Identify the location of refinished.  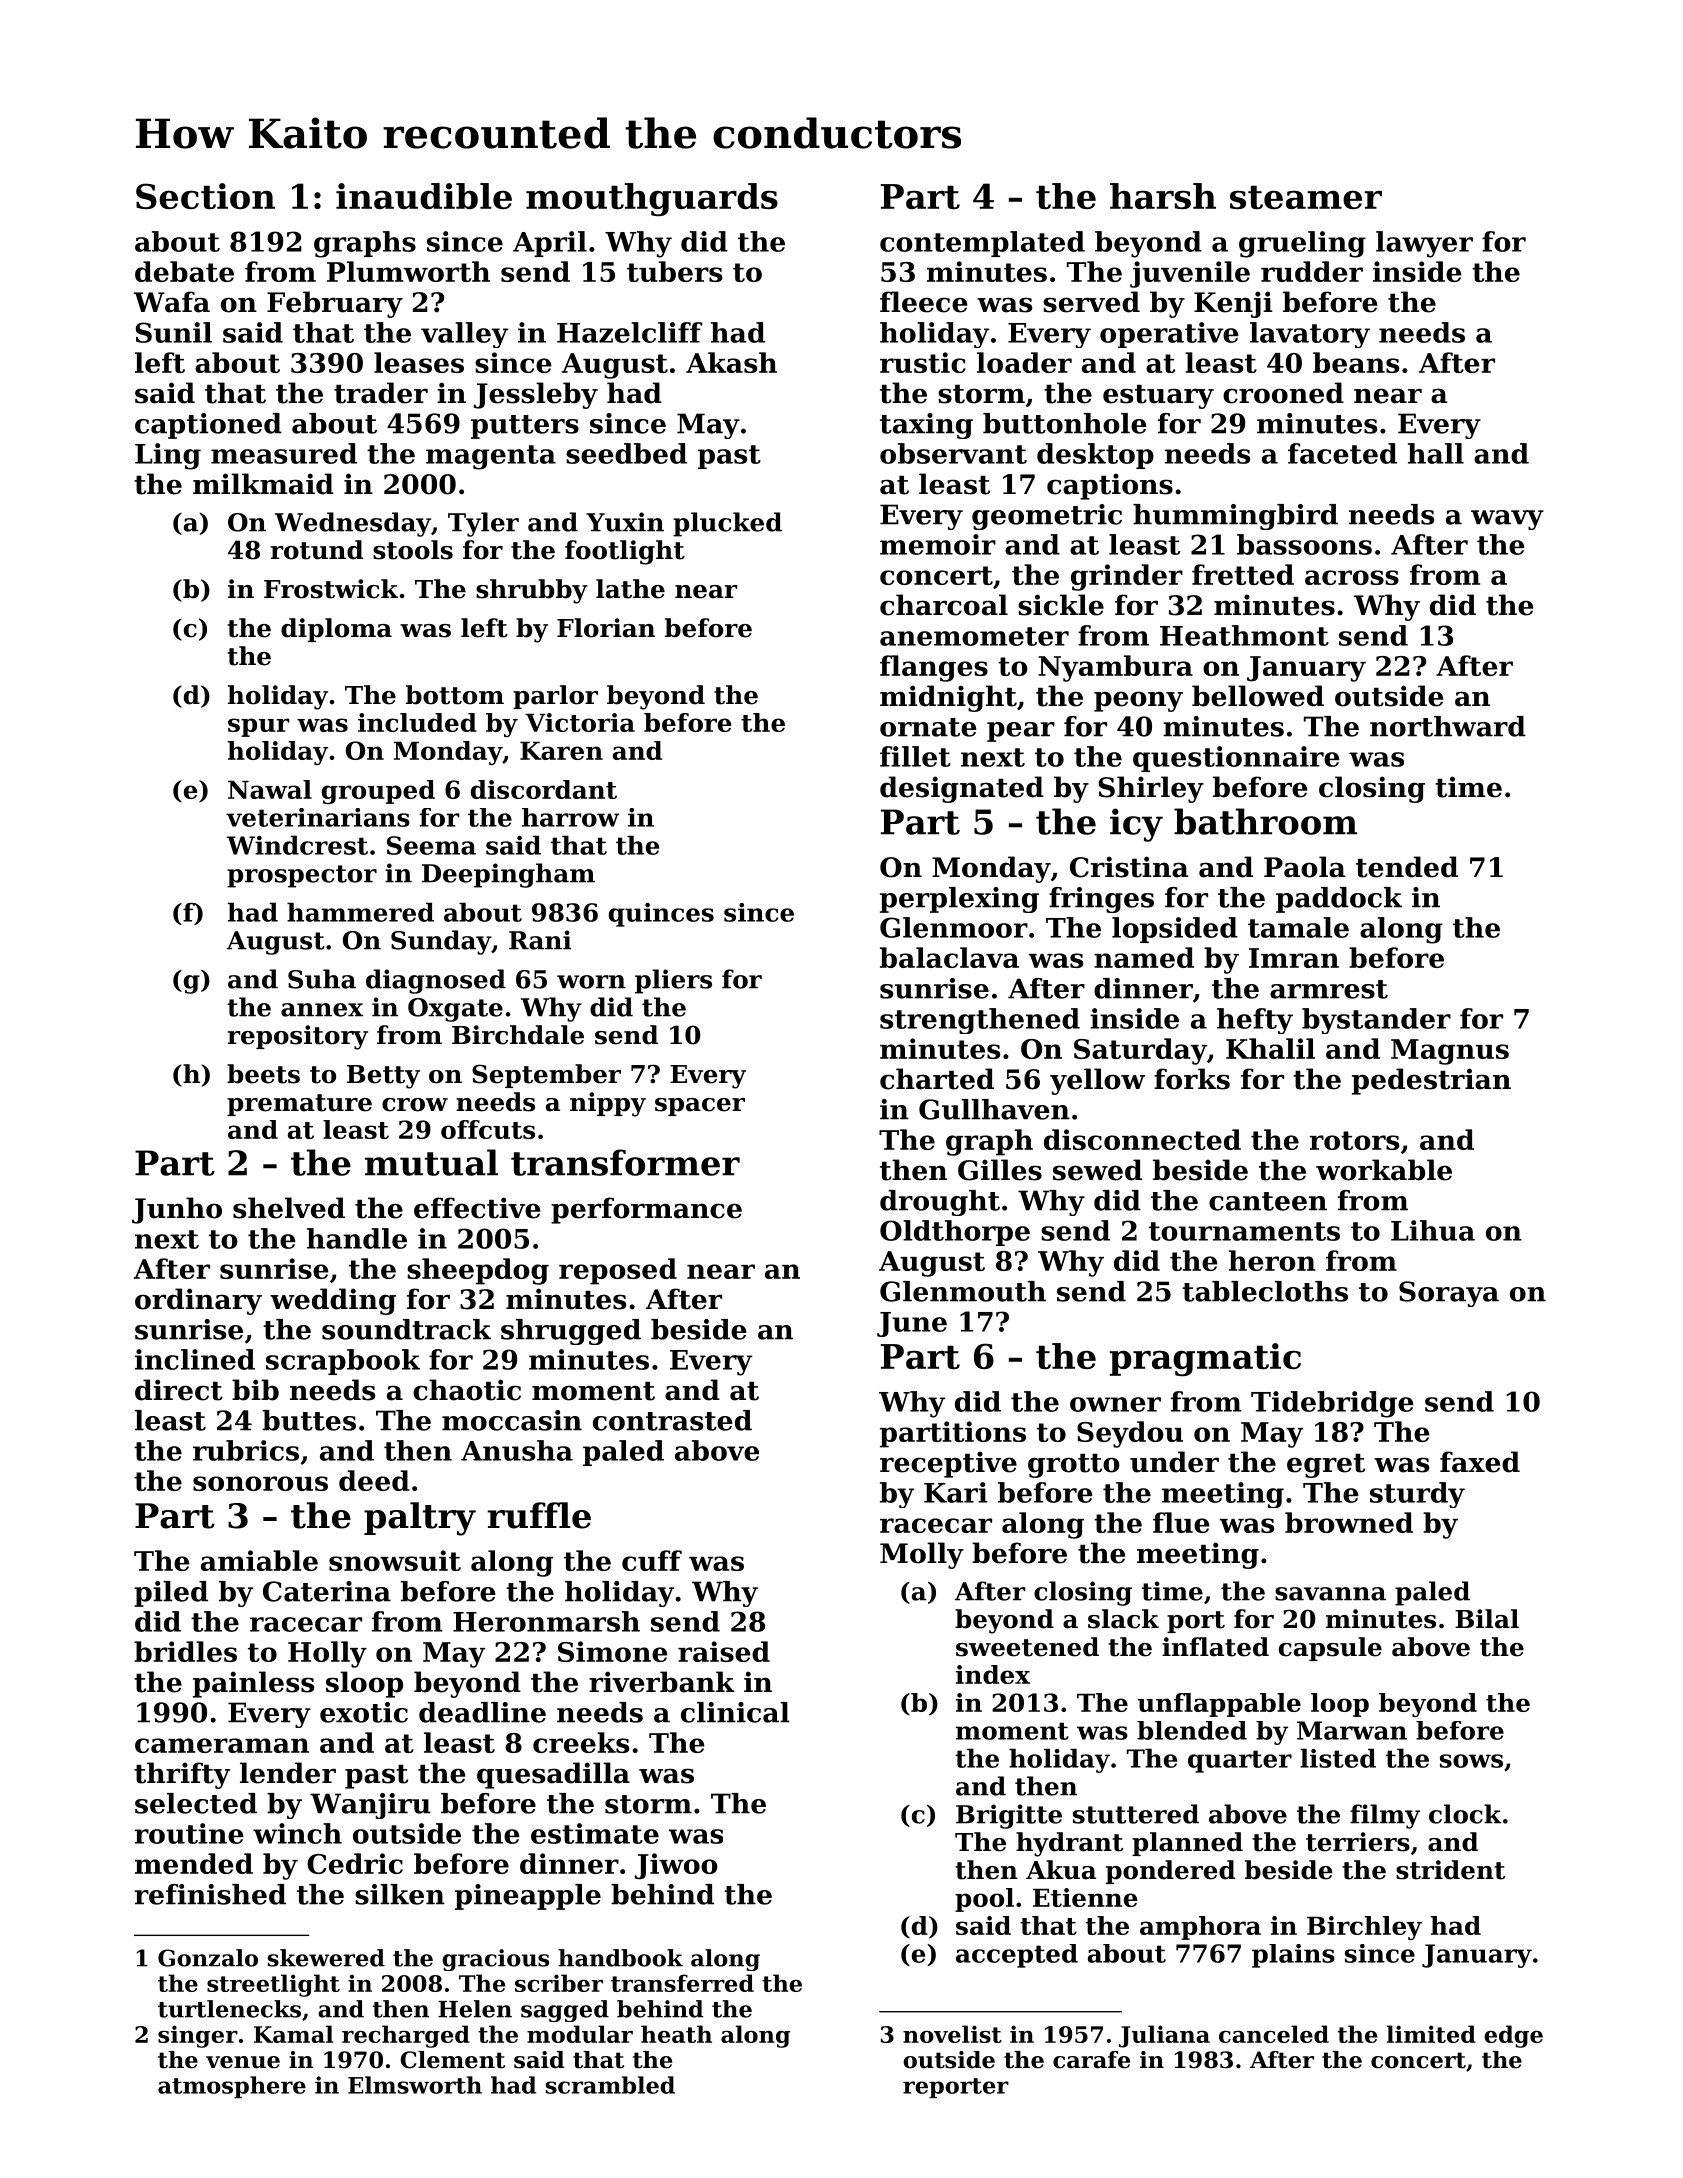
(210, 1894).
